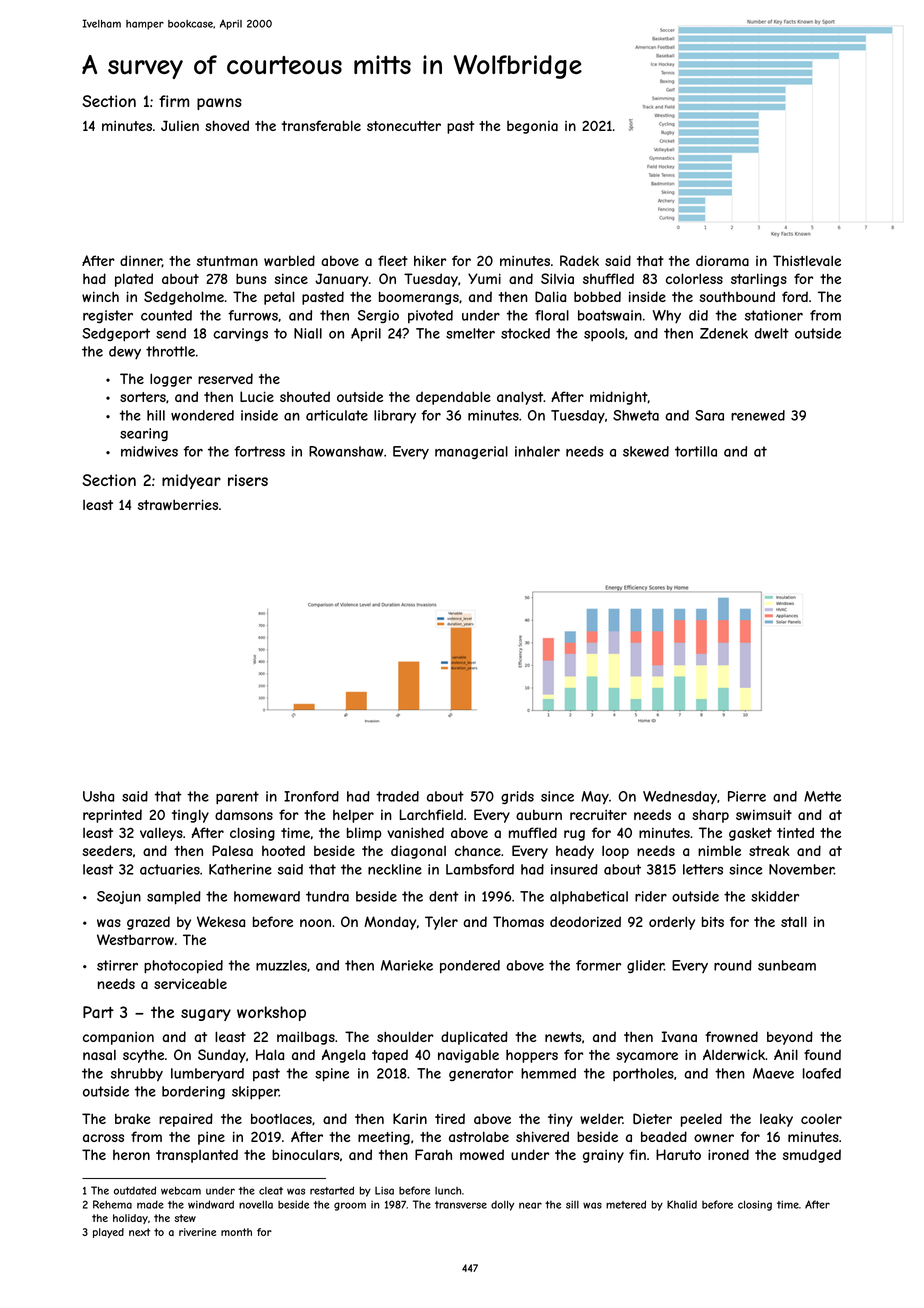 The image size is (924, 1308). Describe the element at coordinates (219, 104) in the page. I see `pawns` at that location.
